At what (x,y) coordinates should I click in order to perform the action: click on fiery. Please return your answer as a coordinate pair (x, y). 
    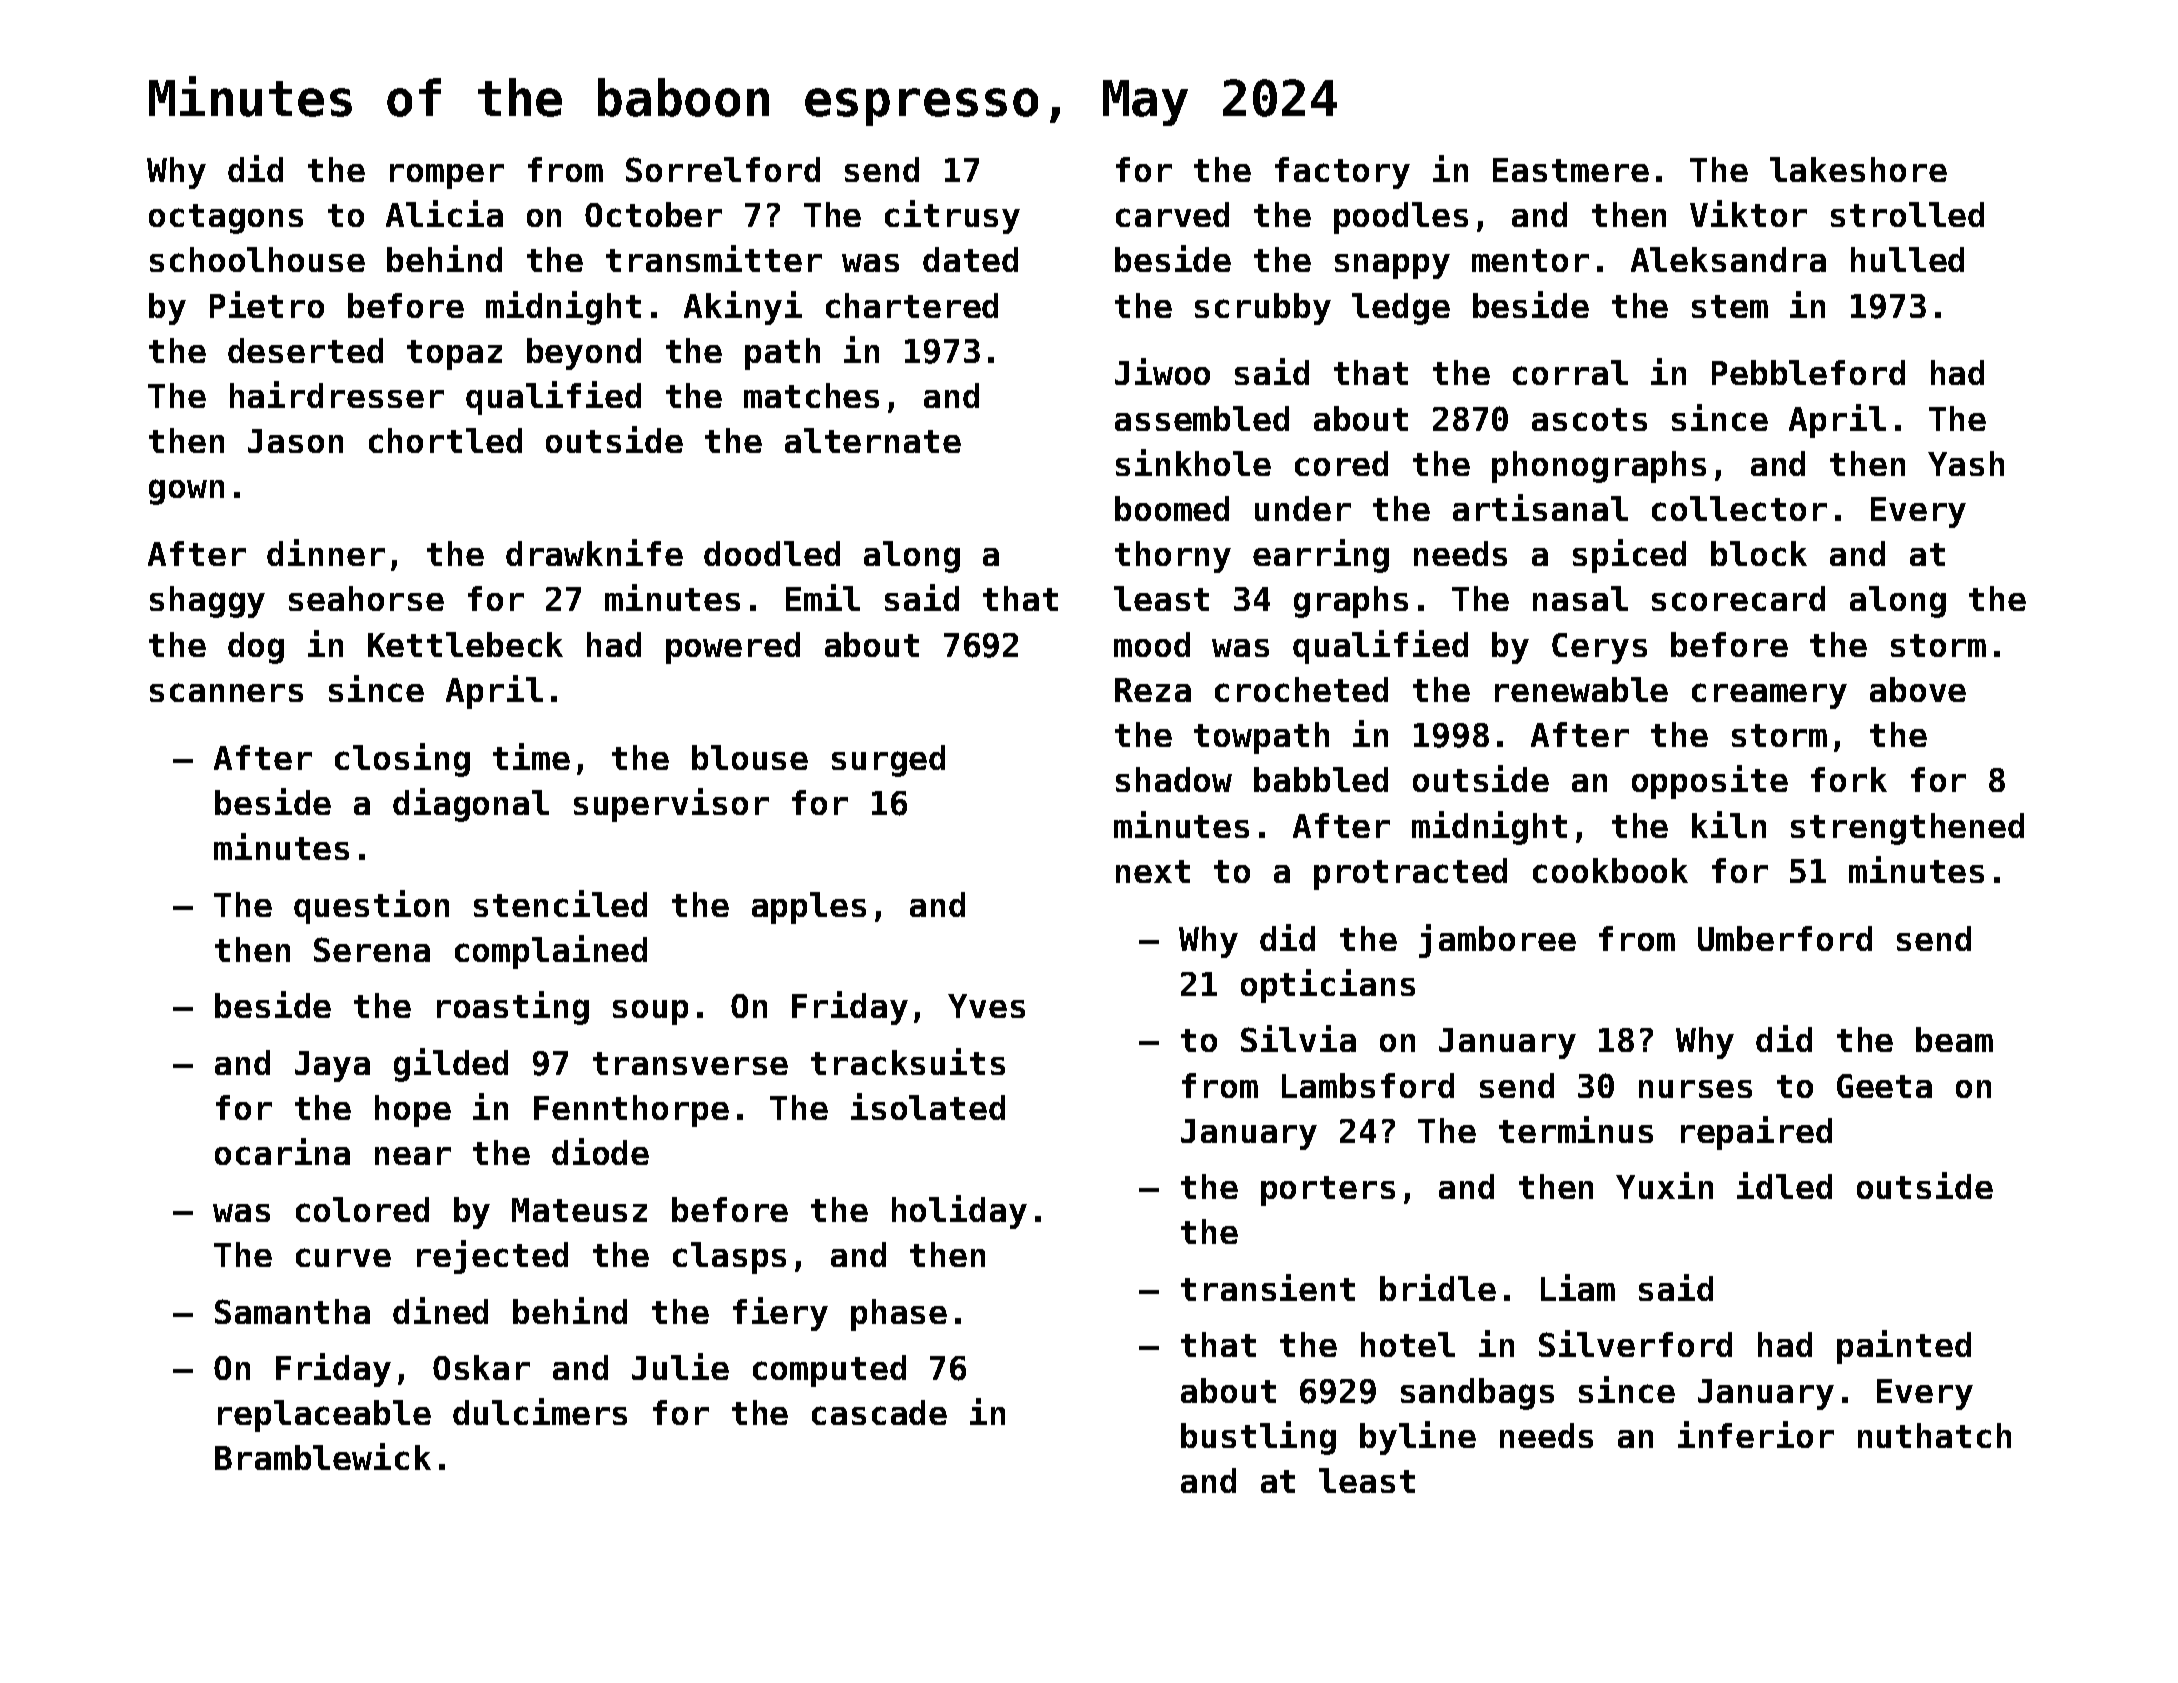
    Looking at the image, I should click on (780, 1314).
